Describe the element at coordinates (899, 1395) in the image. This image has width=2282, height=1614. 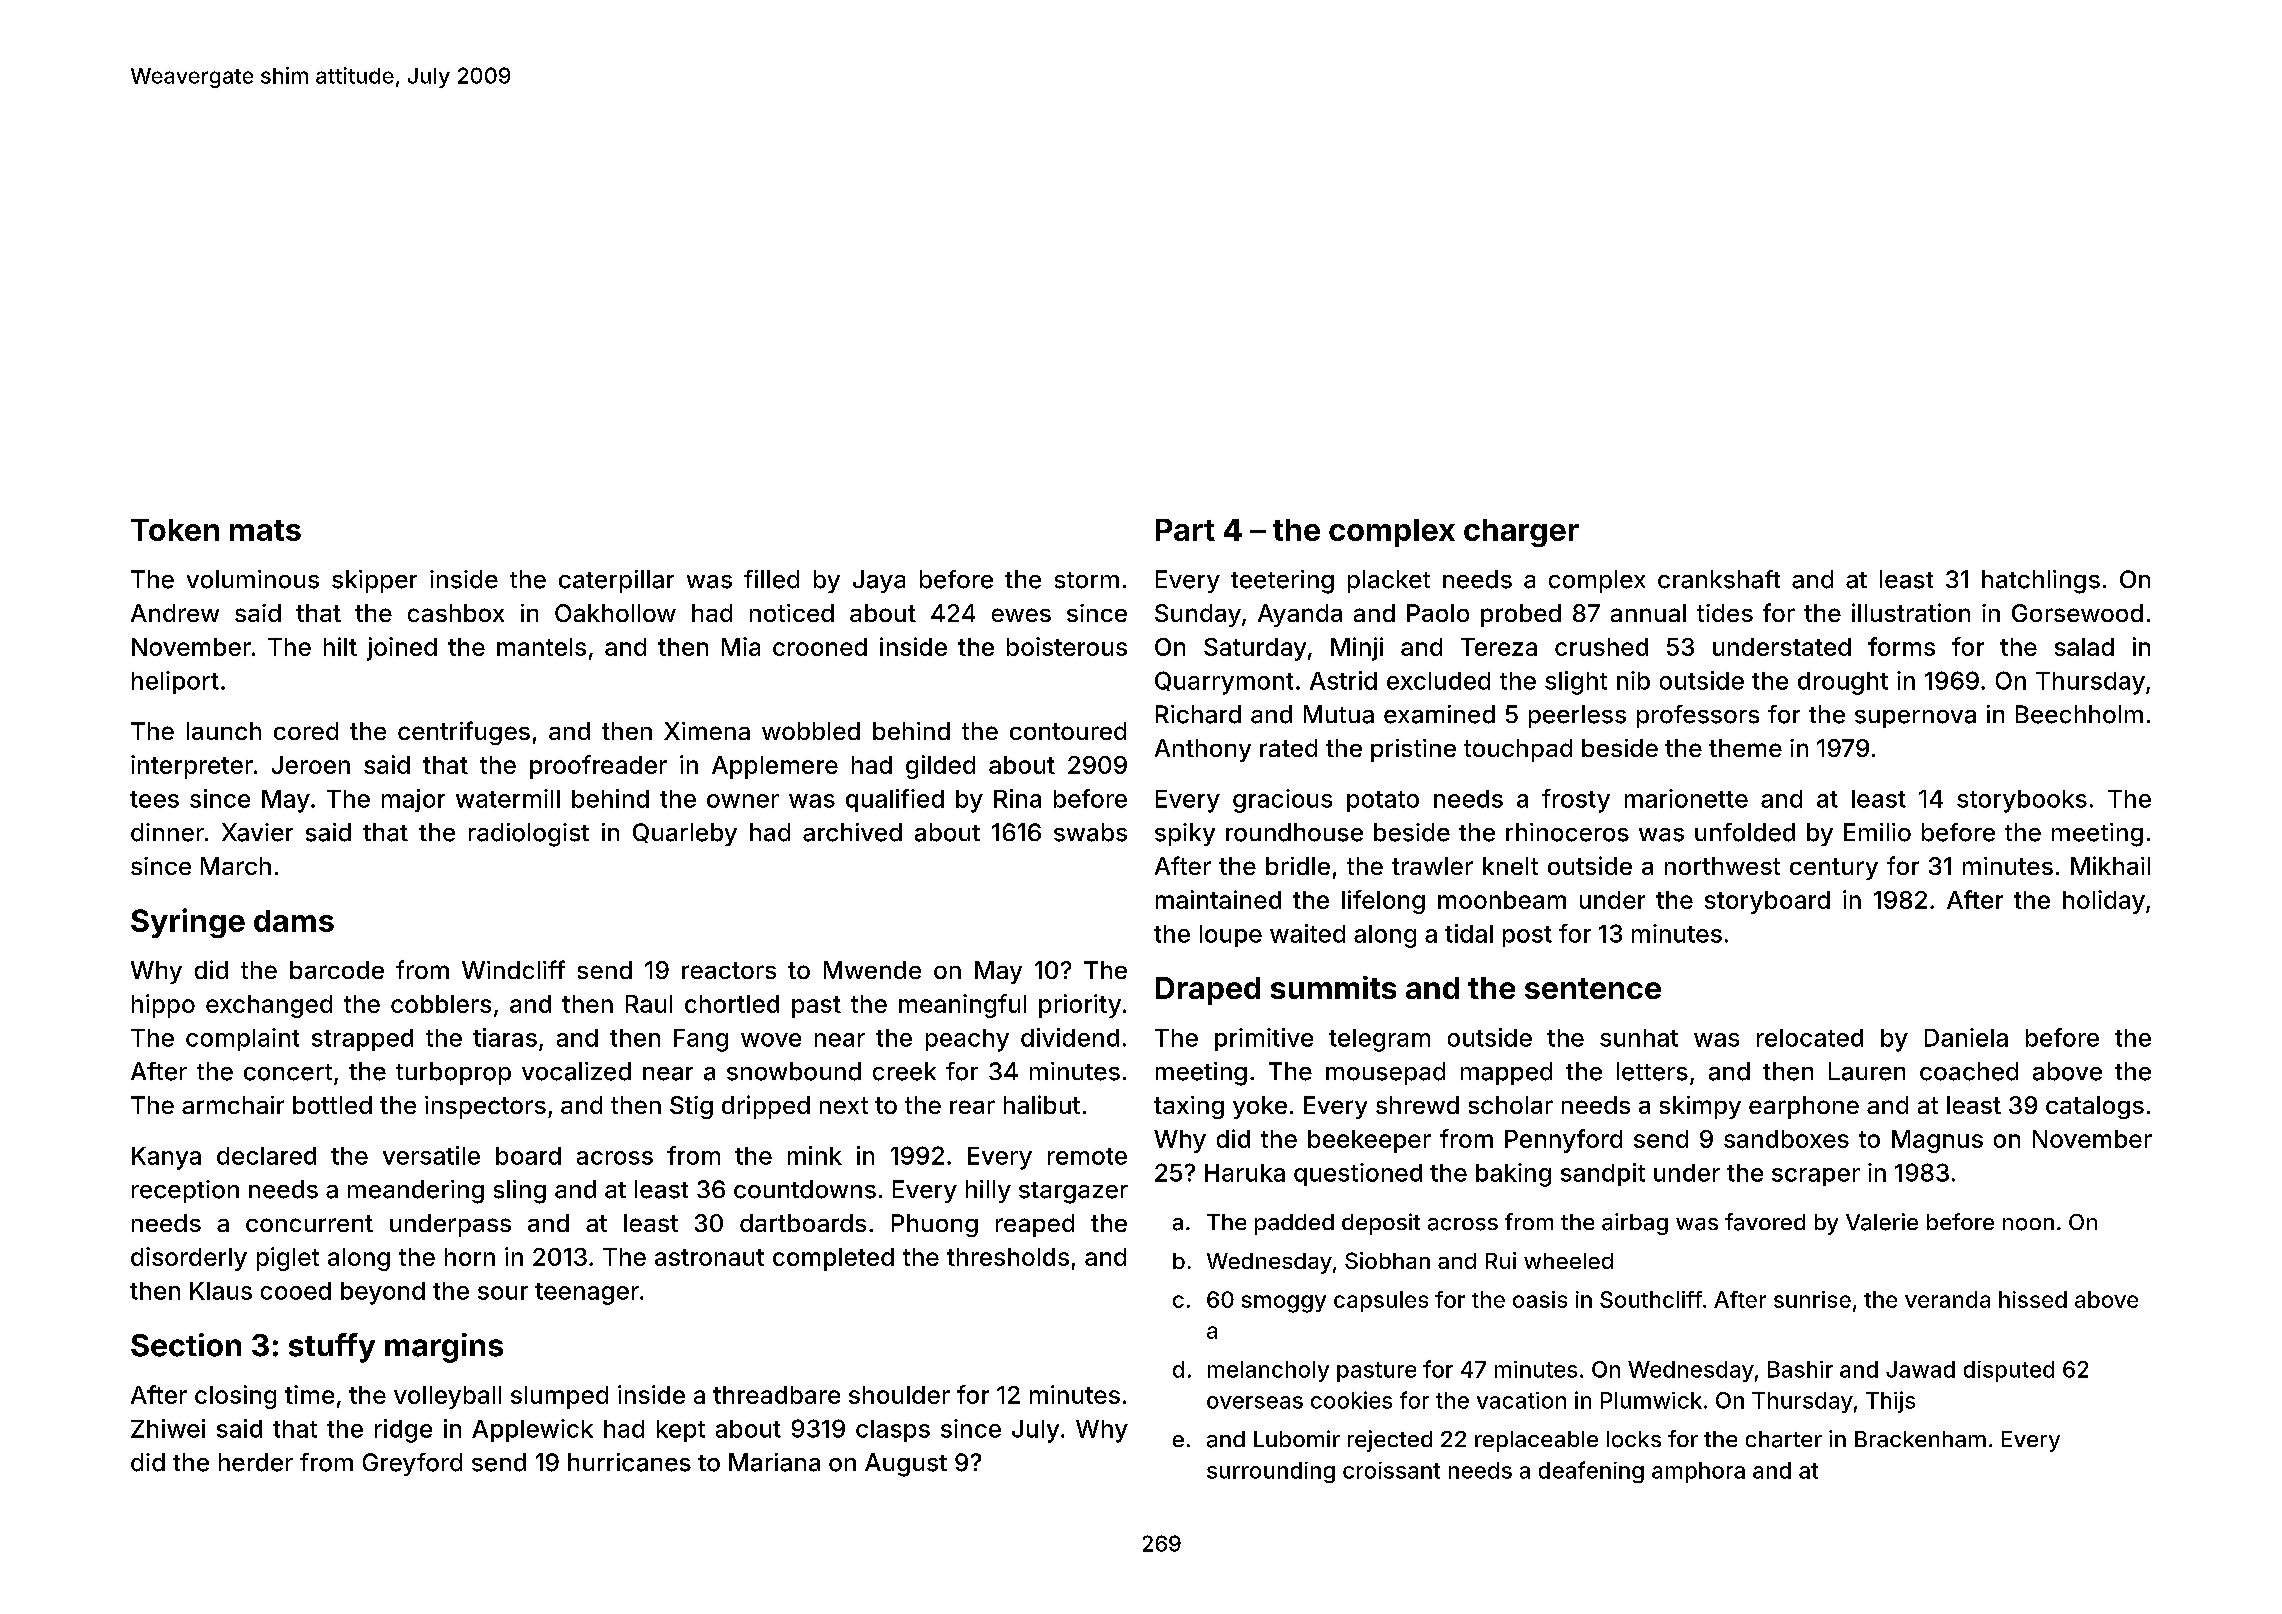
I see `shoulder` at that location.
